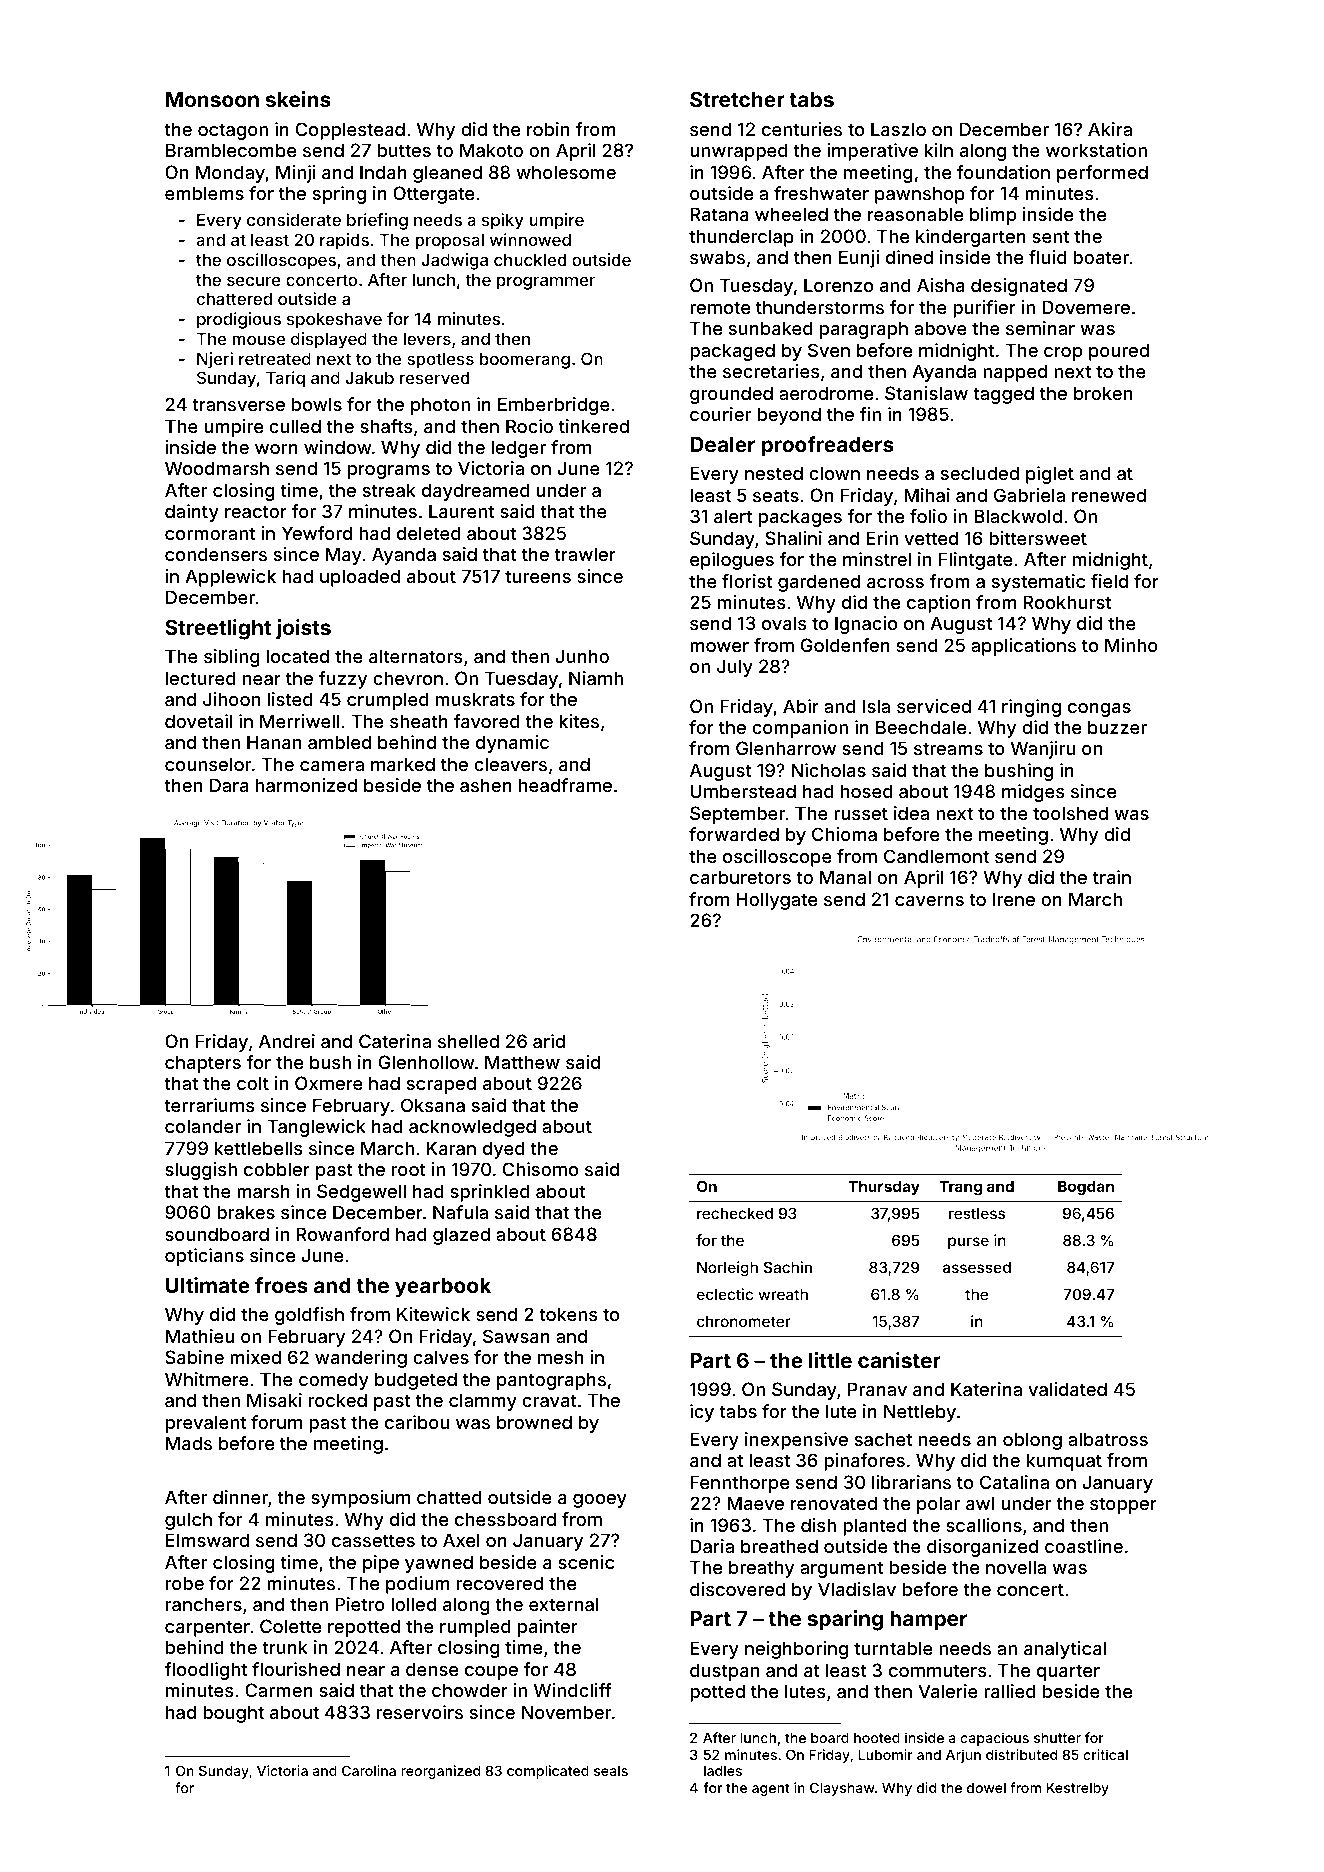 This page has width=1324, height=1872. What do you see at coordinates (929, 901) in the page?
I see `caverns` at bounding box center [929, 901].
